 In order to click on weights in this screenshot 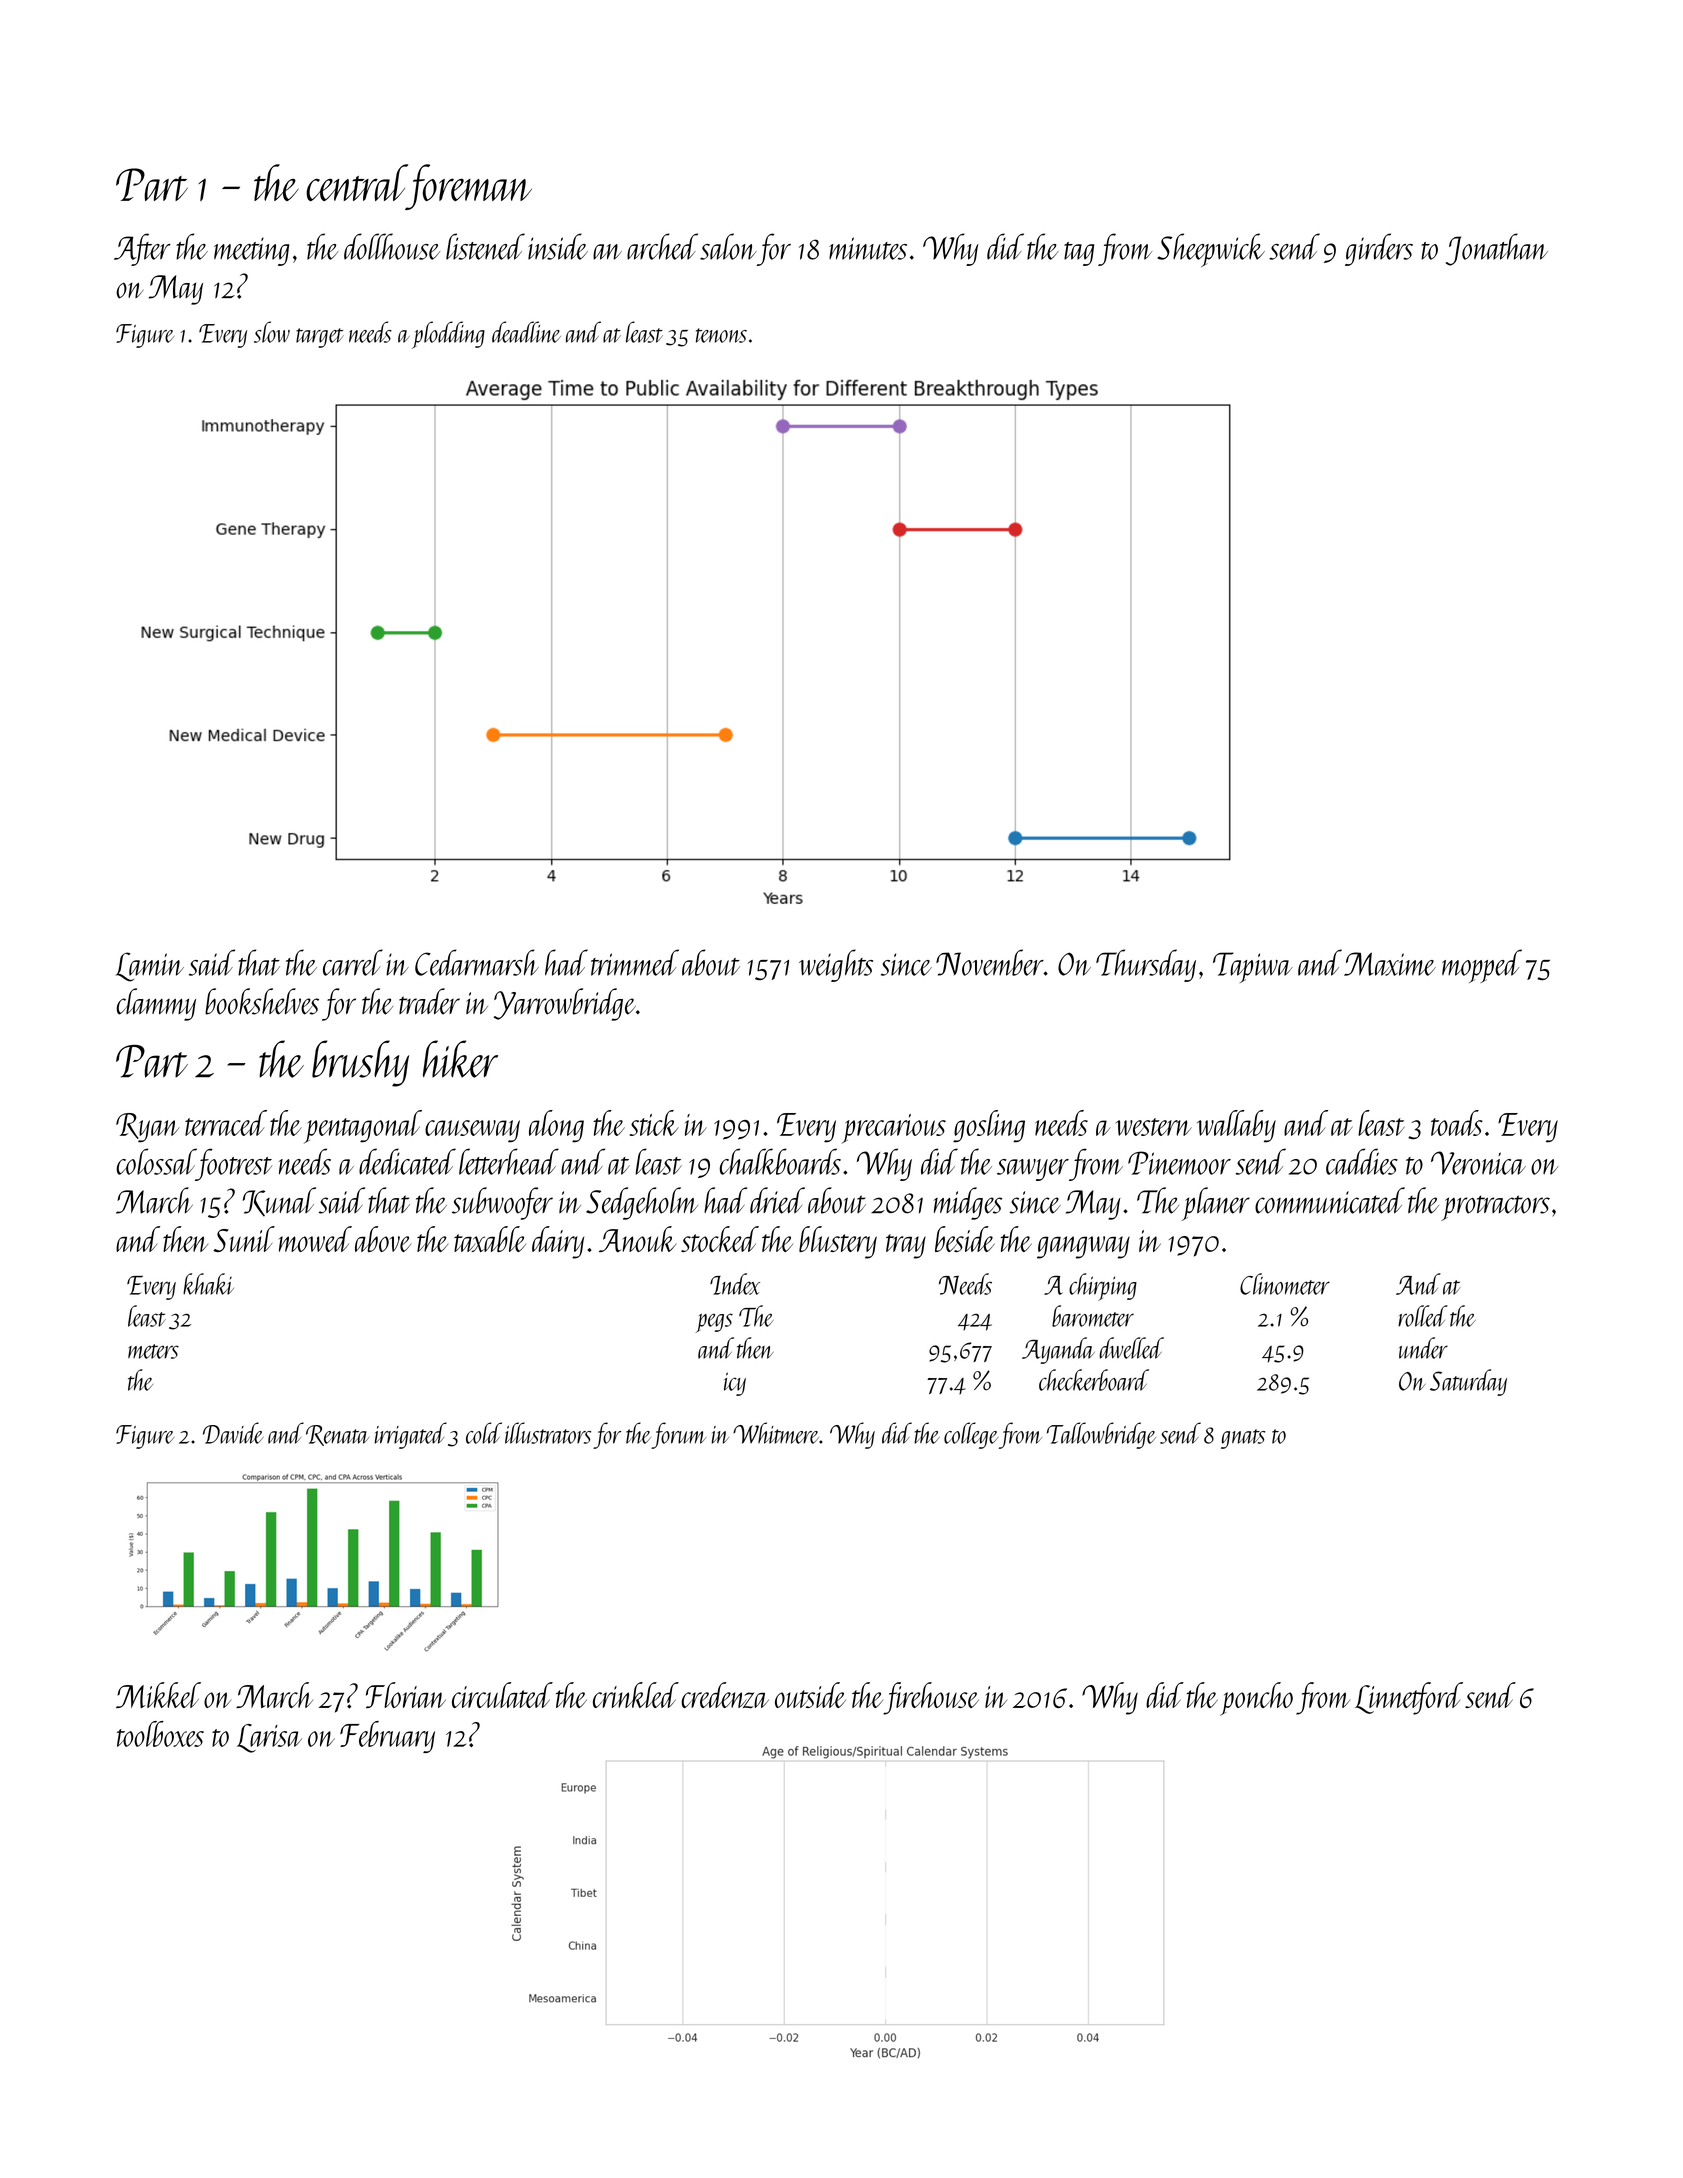, I will do `click(836, 965)`.
